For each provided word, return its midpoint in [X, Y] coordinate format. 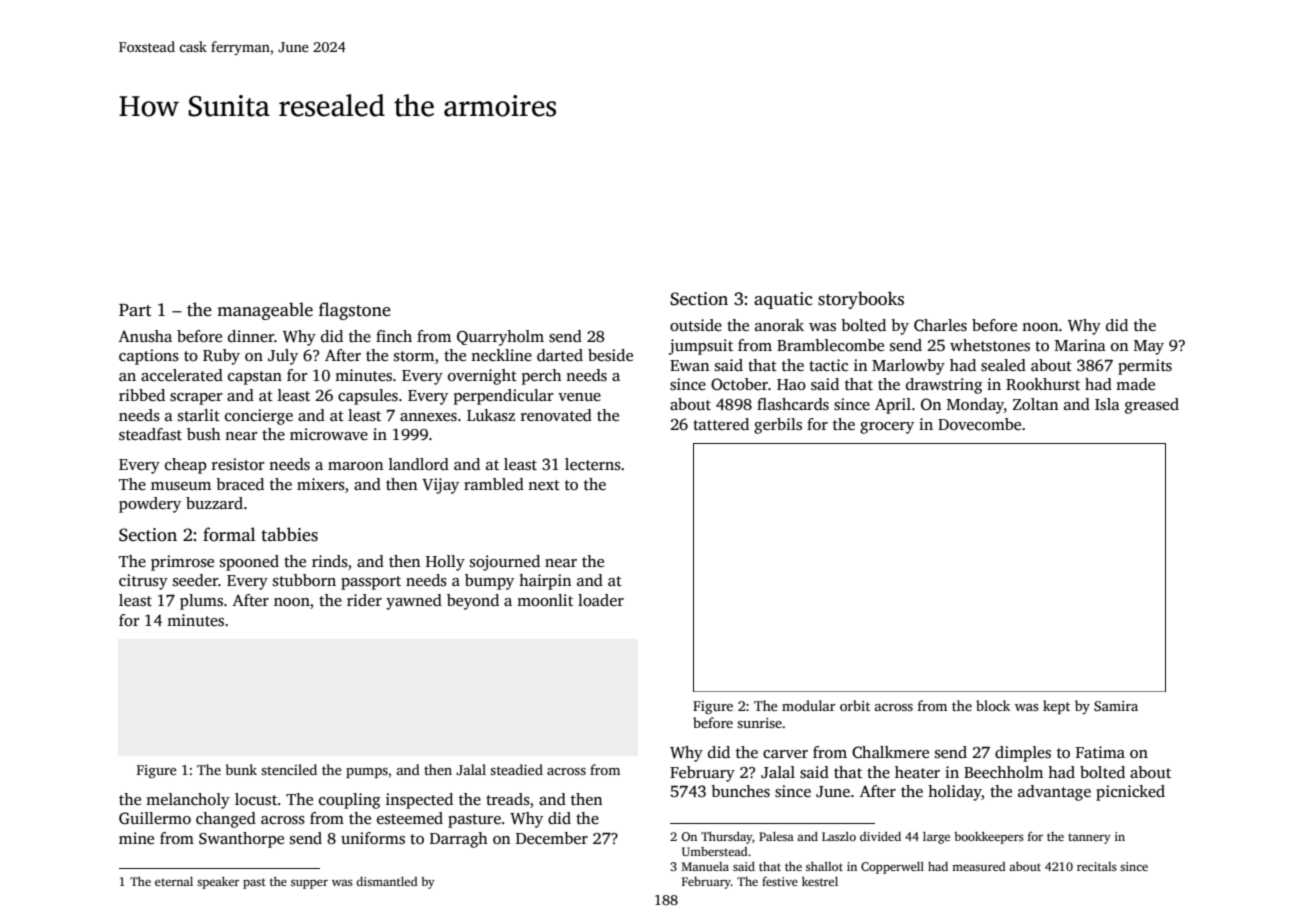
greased [1152, 406]
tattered [721, 424]
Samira [1116, 706]
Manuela [705, 866]
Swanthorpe [241, 840]
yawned [414, 602]
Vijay [440, 486]
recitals [1097, 866]
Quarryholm [500, 338]
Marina [1080, 345]
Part [135, 310]
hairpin [545, 582]
